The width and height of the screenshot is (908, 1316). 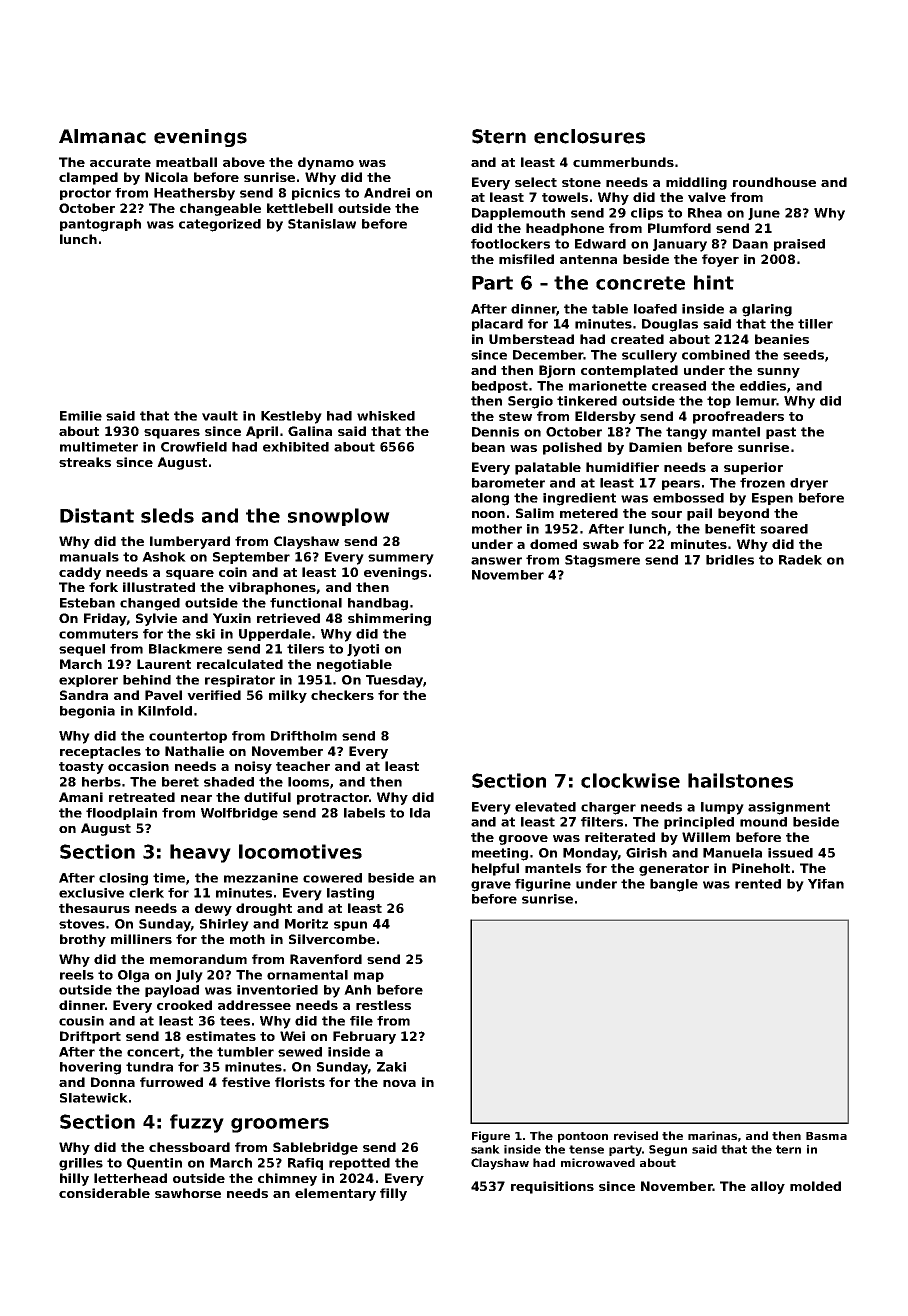 What do you see at coordinates (89, 557) in the screenshot?
I see `manuals` at bounding box center [89, 557].
